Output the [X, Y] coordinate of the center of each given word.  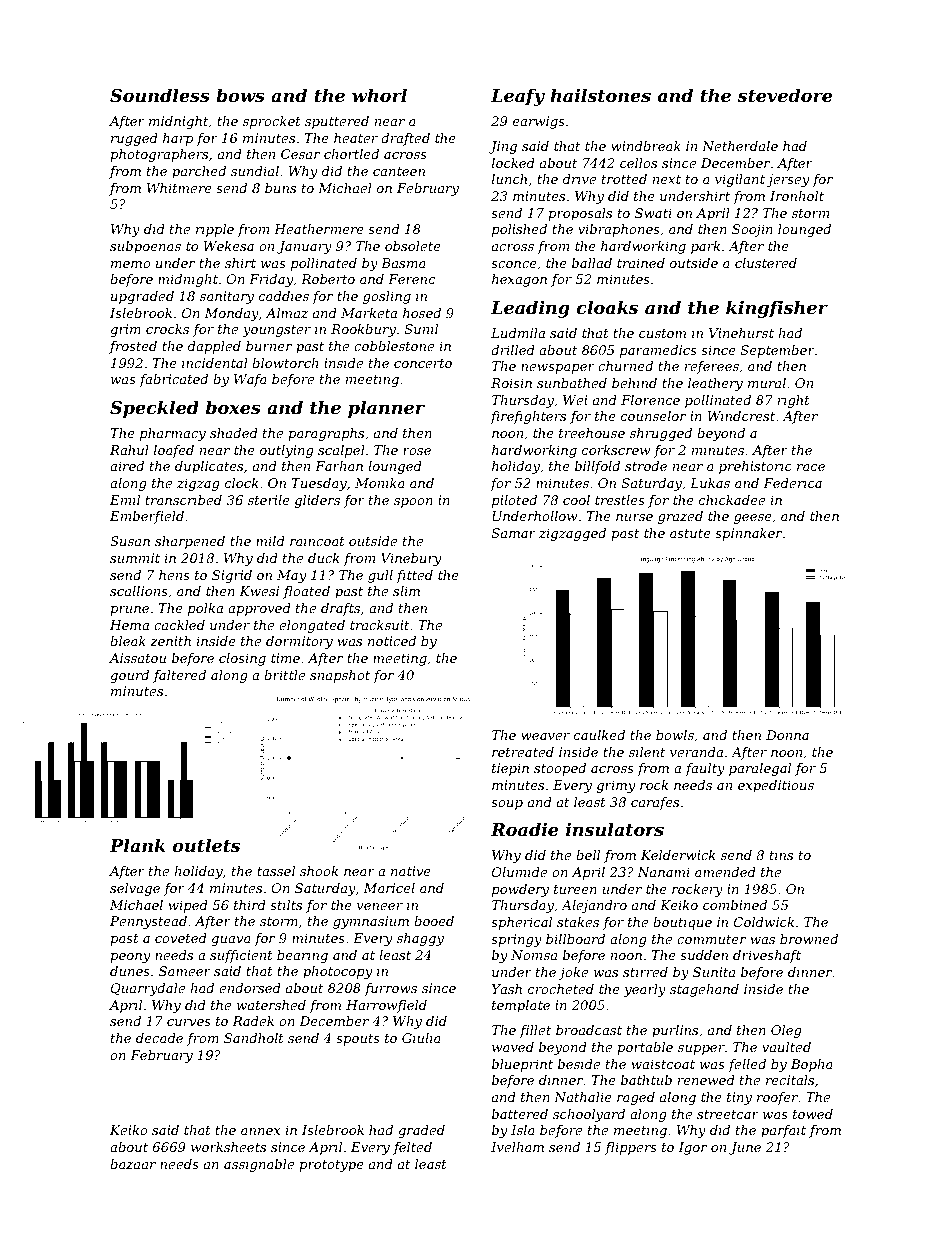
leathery [715, 384]
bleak [128, 641]
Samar [514, 533]
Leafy [518, 97]
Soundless [160, 95]
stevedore [785, 95]
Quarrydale [148, 989]
